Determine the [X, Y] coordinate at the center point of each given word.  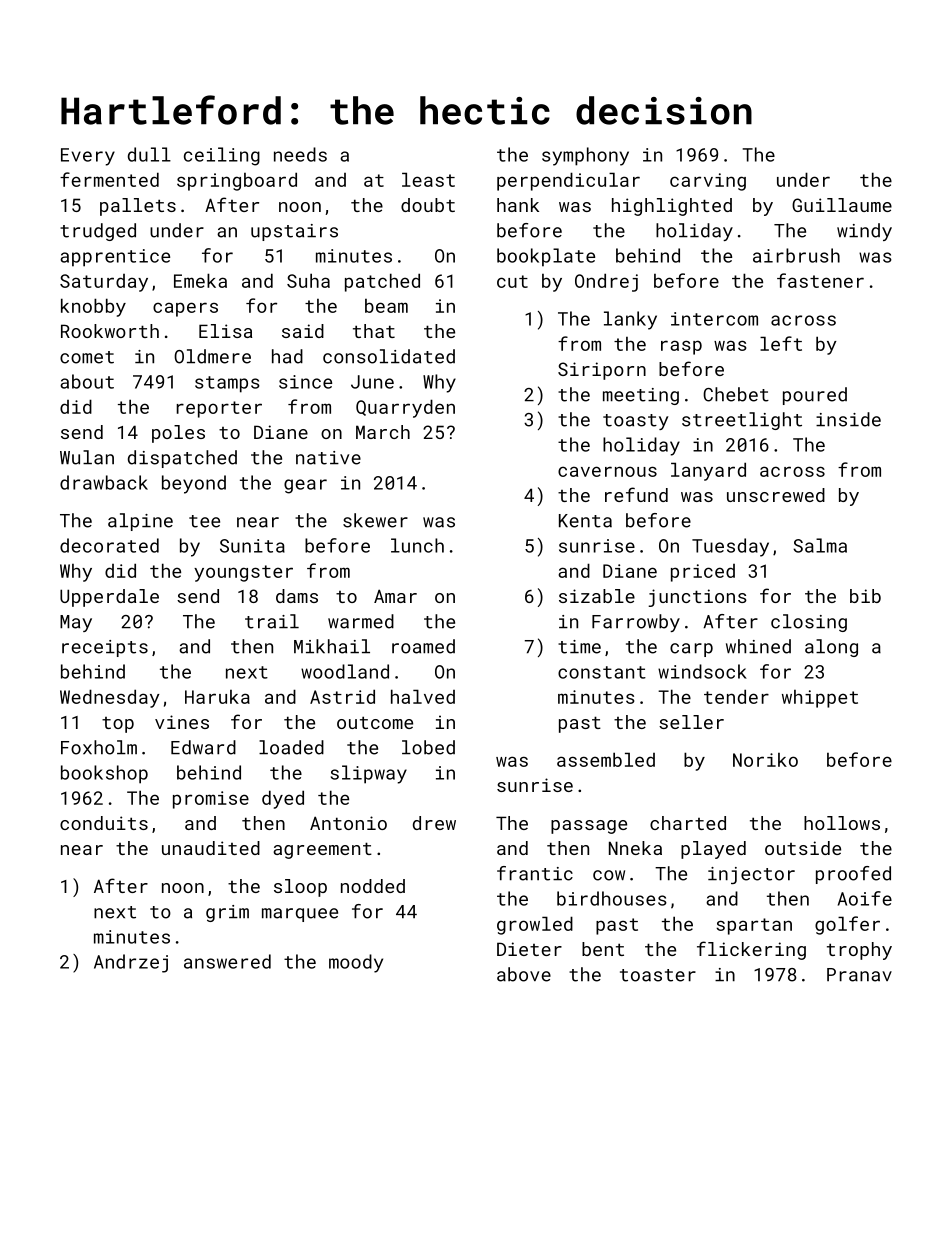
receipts [105, 648]
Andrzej [131, 963]
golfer [847, 925]
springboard [237, 181]
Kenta [585, 521]
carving [708, 182]
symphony [585, 156]
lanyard [708, 471]
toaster [658, 975]
